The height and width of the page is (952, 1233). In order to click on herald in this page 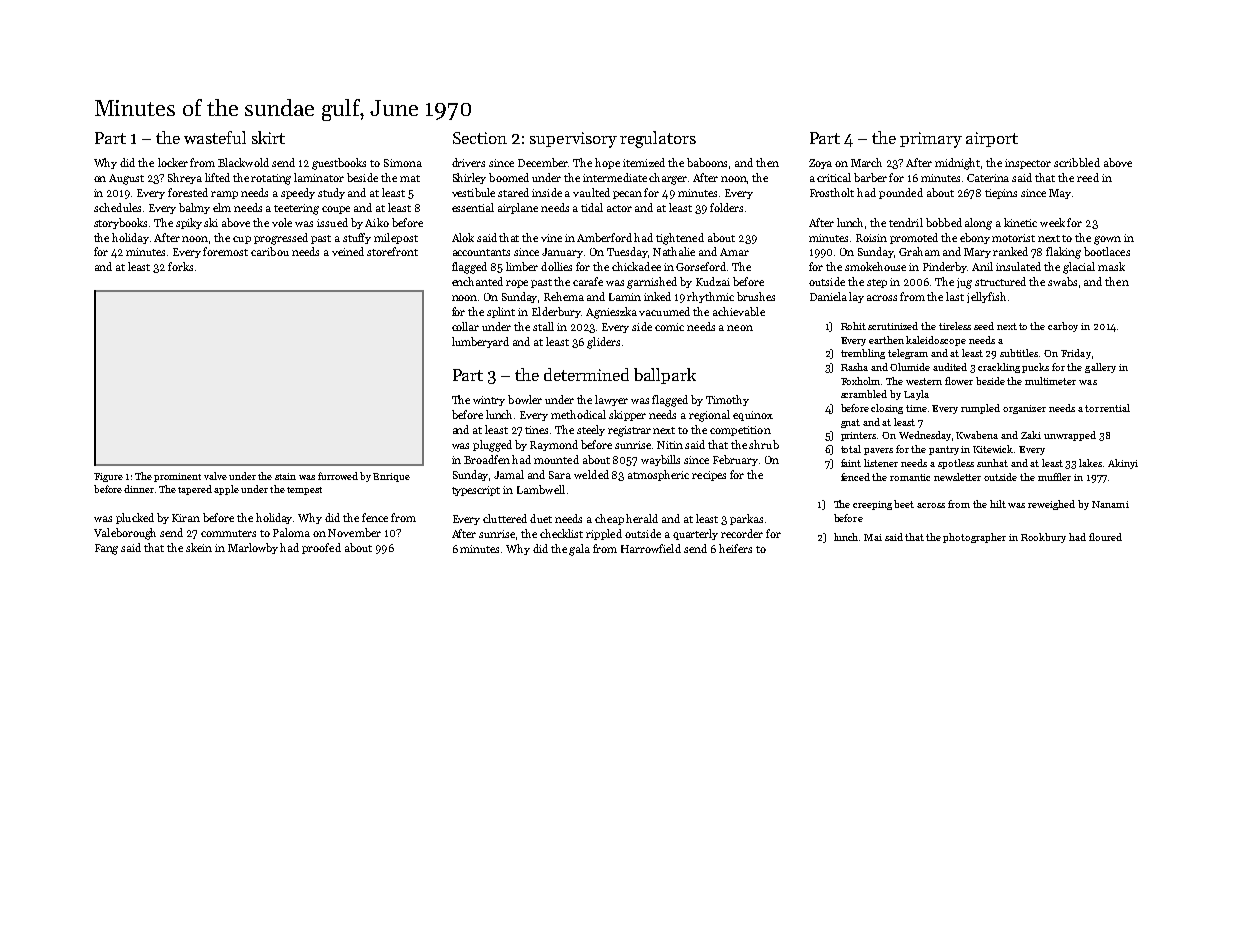, I will do `click(642, 518)`.
